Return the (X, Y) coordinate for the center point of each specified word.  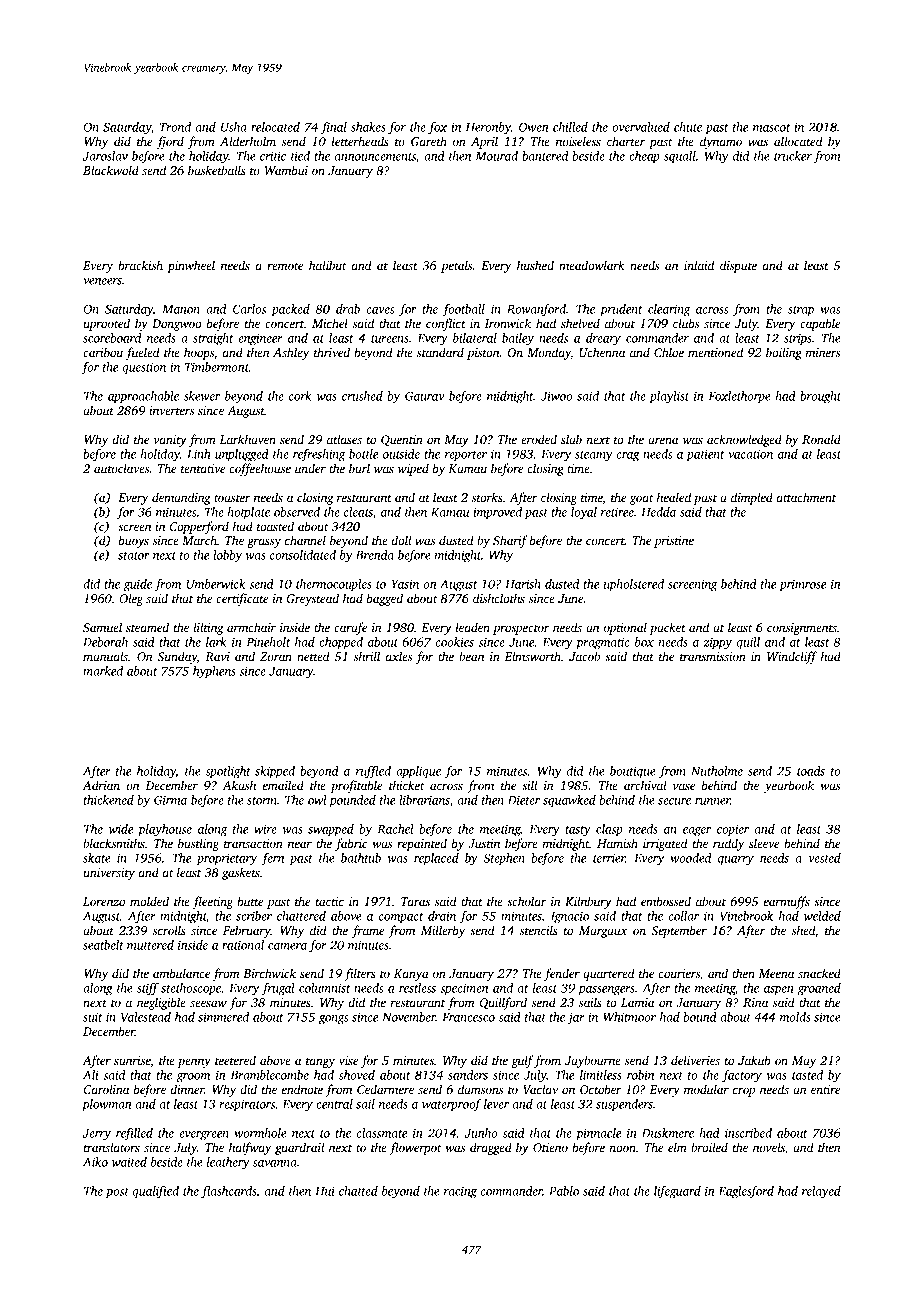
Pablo (564, 1191)
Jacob (584, 656)
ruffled (373, 772)
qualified (155, 1192)
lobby (227, 556)
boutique (633, 772)
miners (823, 352)
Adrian (101, 785)
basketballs (217, 170)
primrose (803, 585)
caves (380, 310)
